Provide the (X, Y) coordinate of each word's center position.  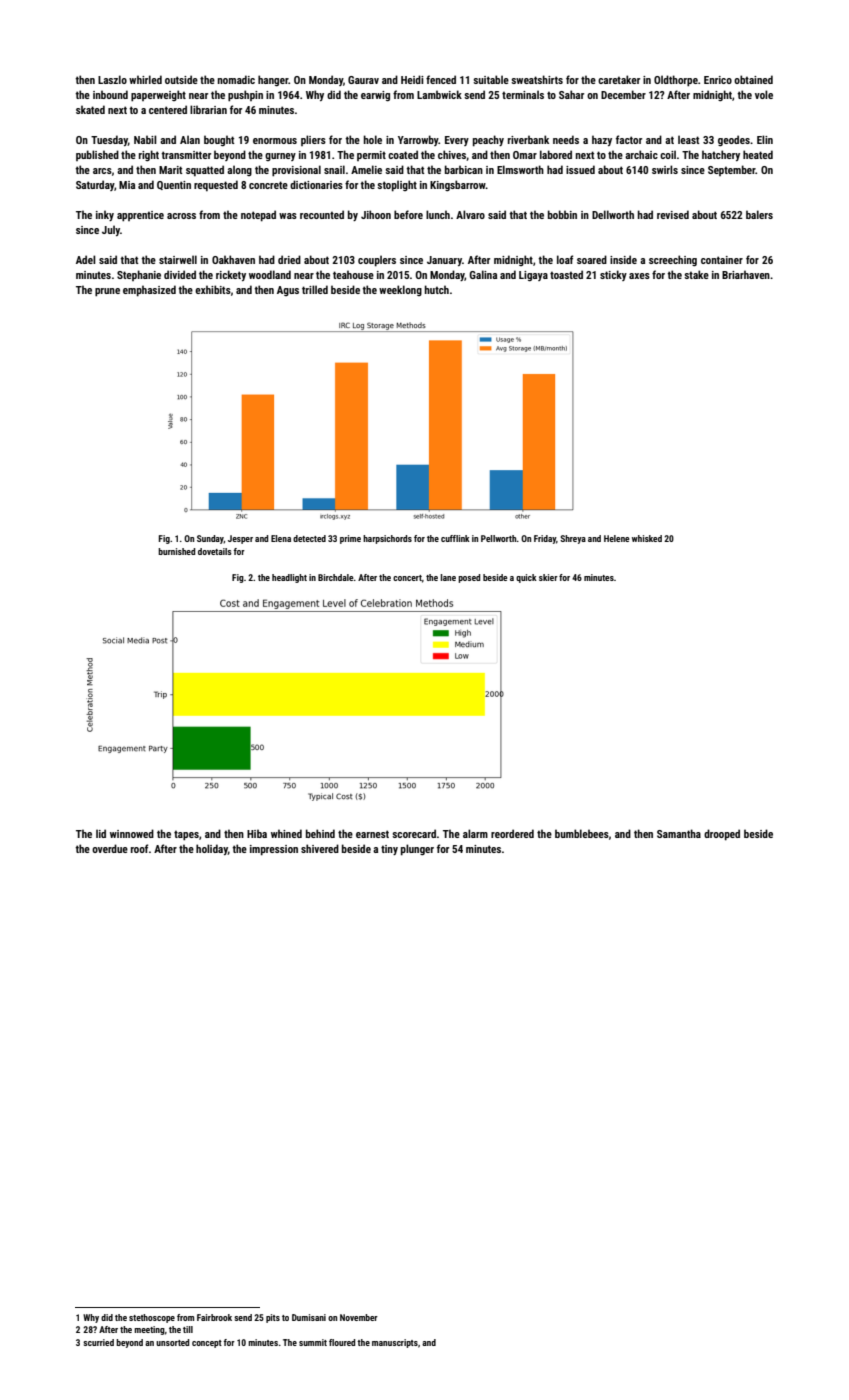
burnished (176, 551)
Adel (86, 259)
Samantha (679, 833)
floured (342, 1342)
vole (764, 94)
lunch (438, 214)
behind (320, 833)
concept (207, 1344)
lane (448, 577)
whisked (647, 538)
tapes (186, 835)
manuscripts (395, 1343)
